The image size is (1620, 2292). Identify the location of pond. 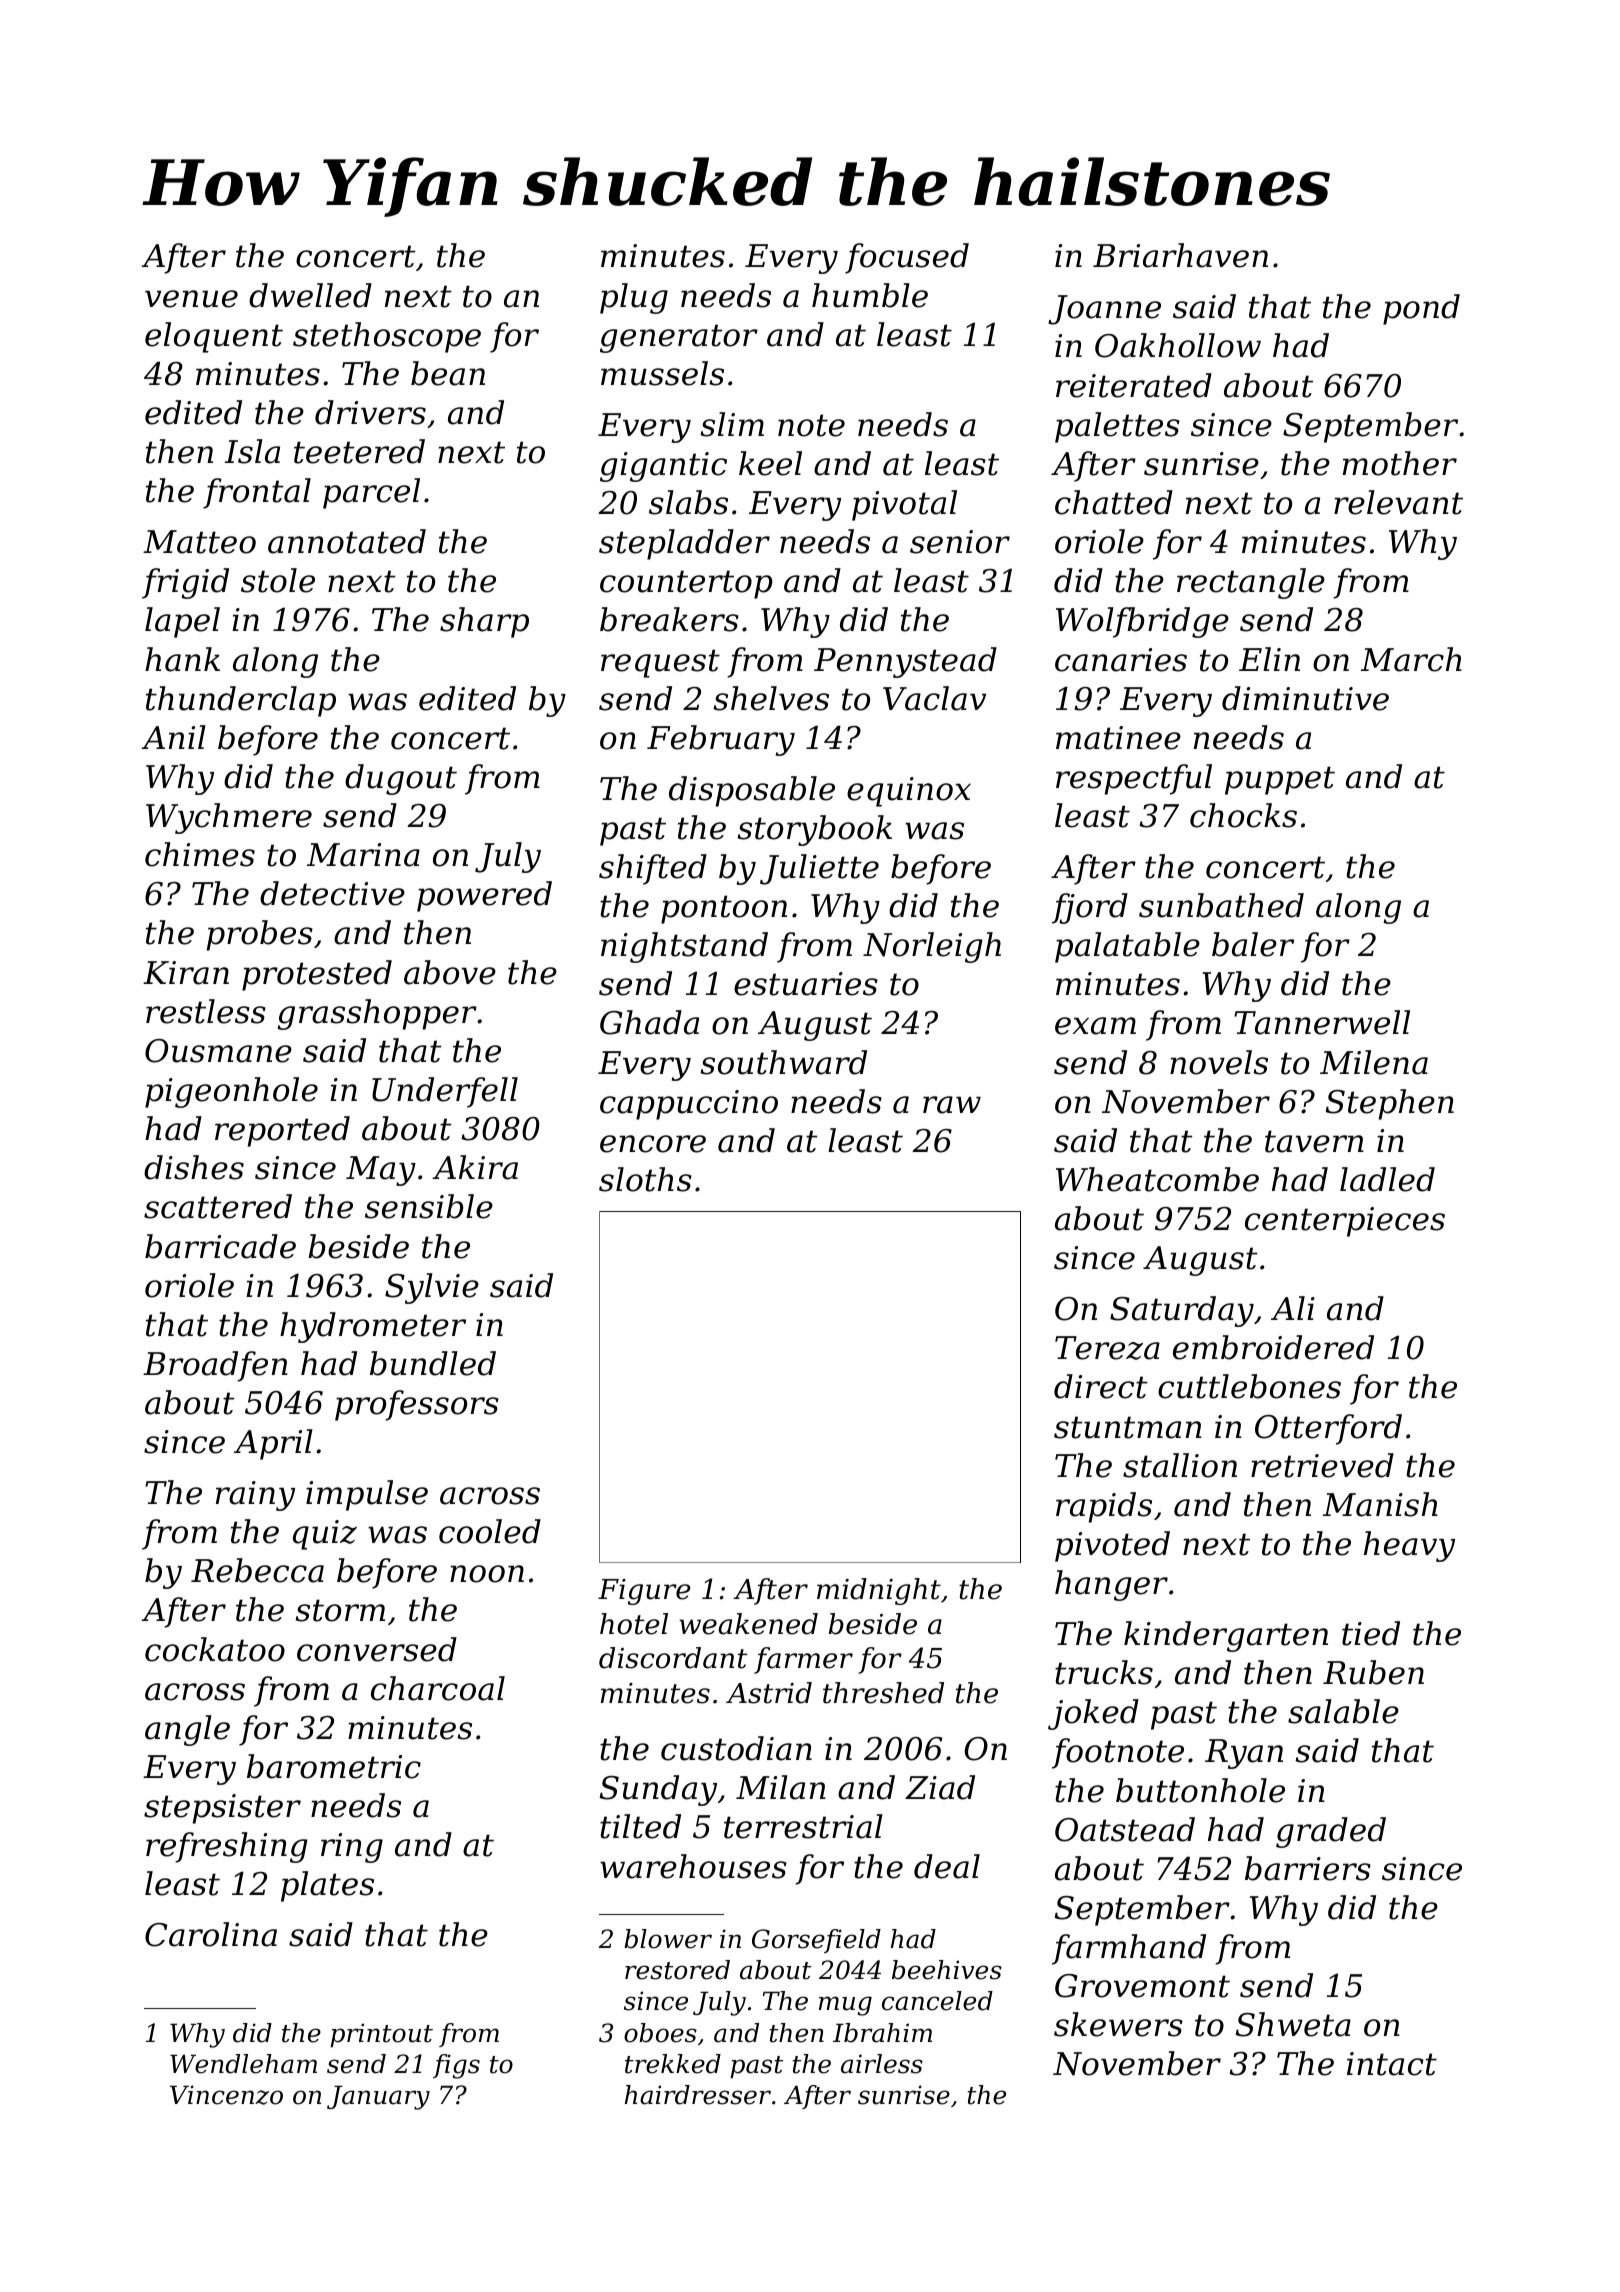
(1421, 309).
